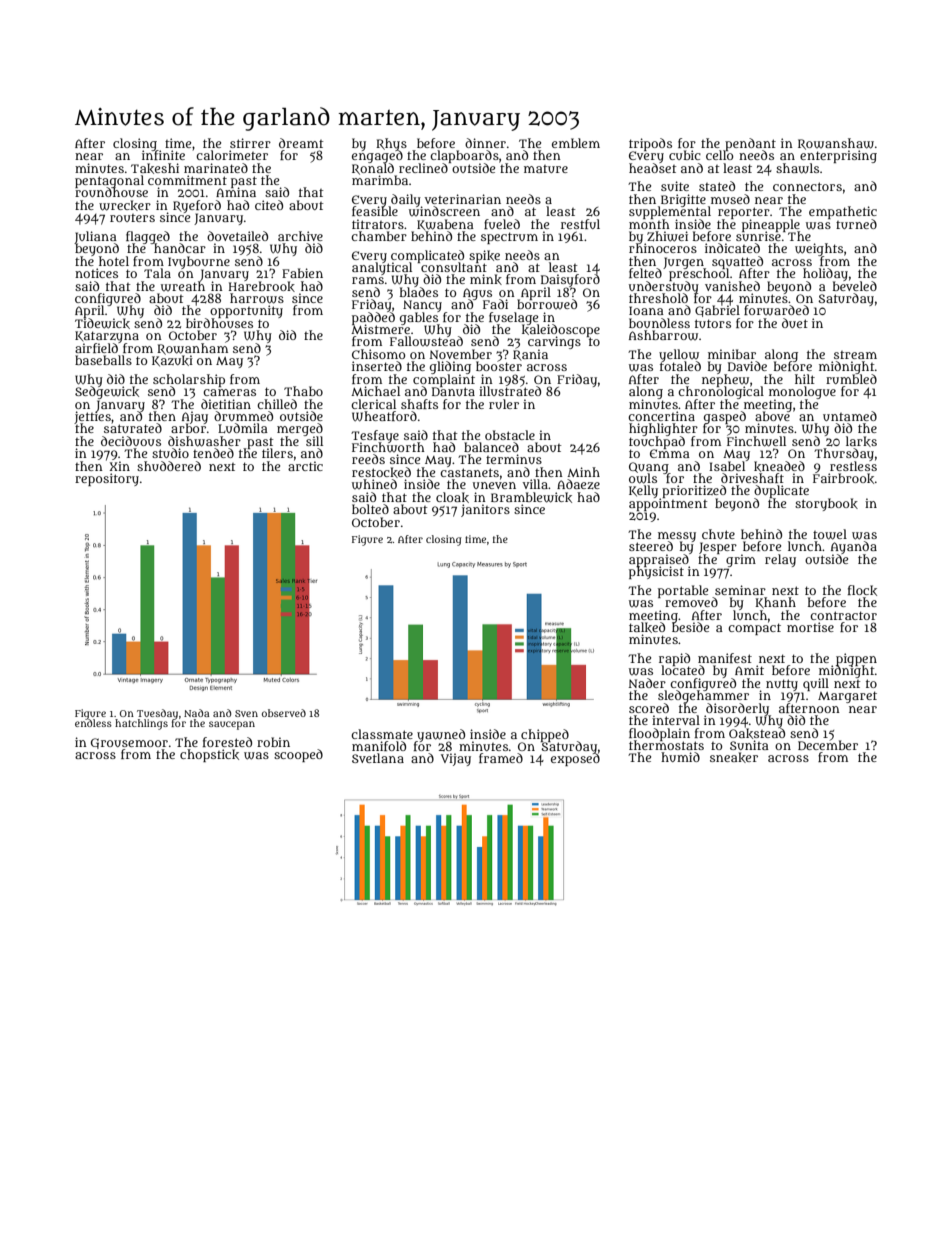 The image size is (952, 1233). I want to click on duplicate, so click(781, 491).
